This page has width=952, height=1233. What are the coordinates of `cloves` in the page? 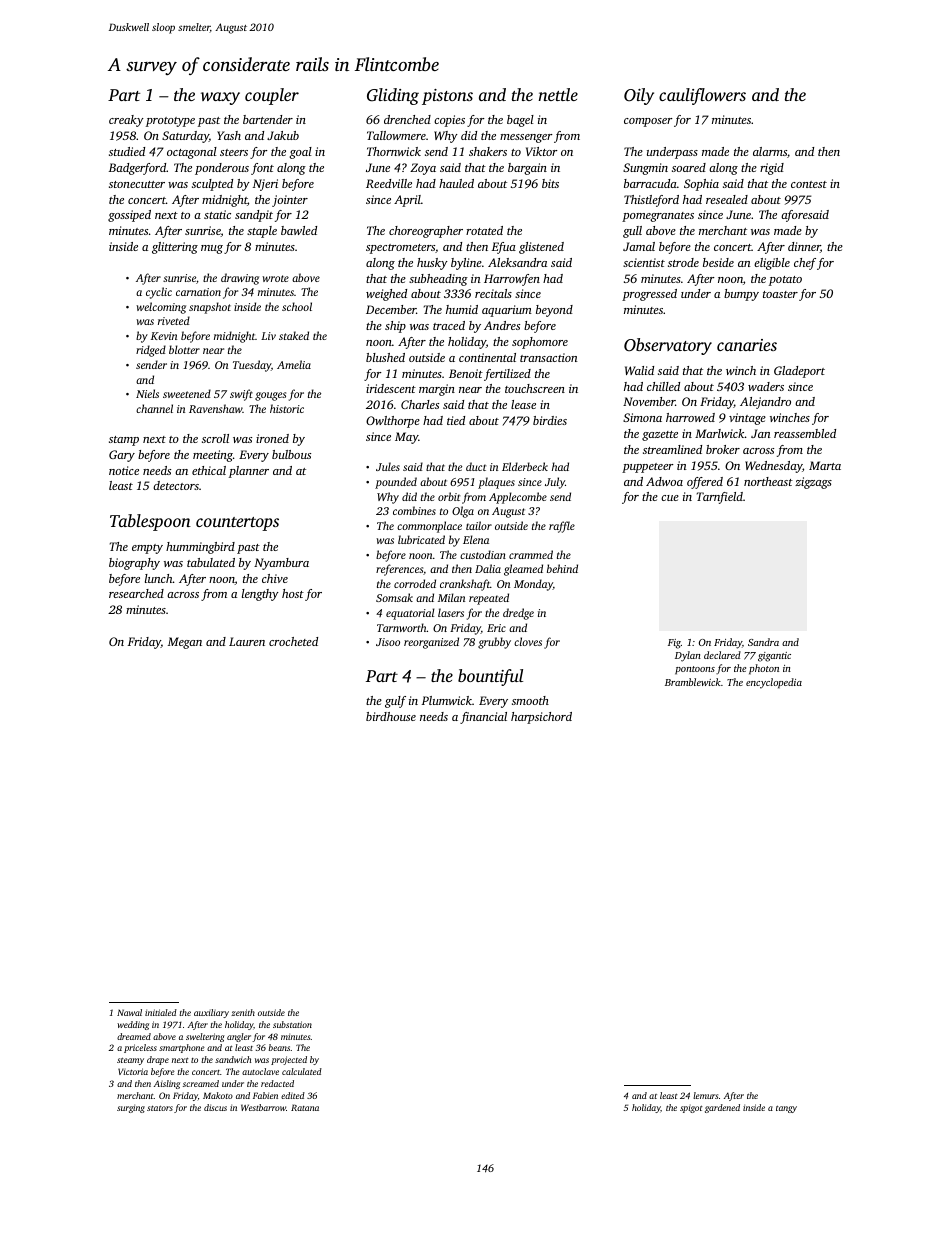 It's located at (528, 641).
